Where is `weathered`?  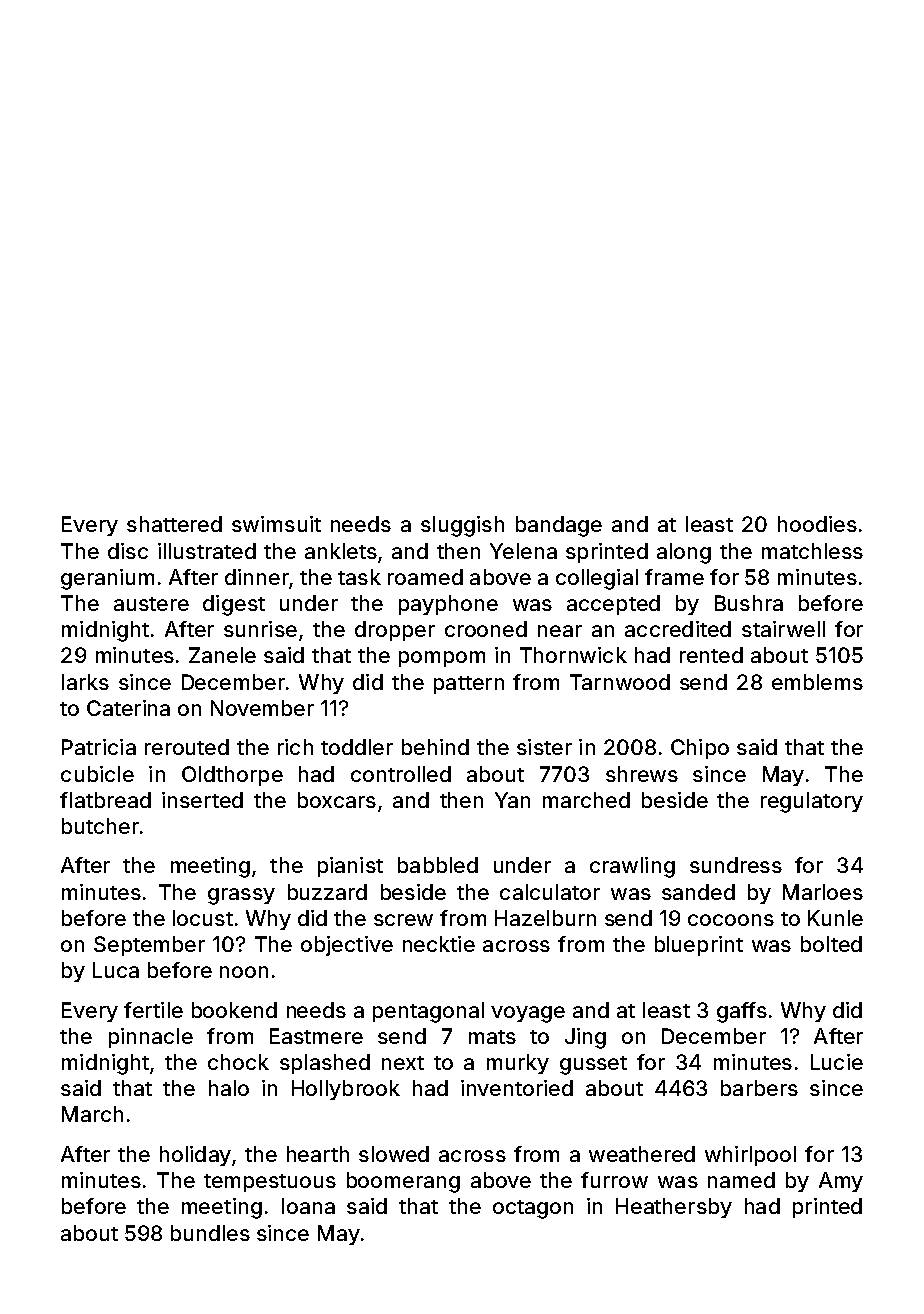
weathered is located at coordinates (642, 1154).
